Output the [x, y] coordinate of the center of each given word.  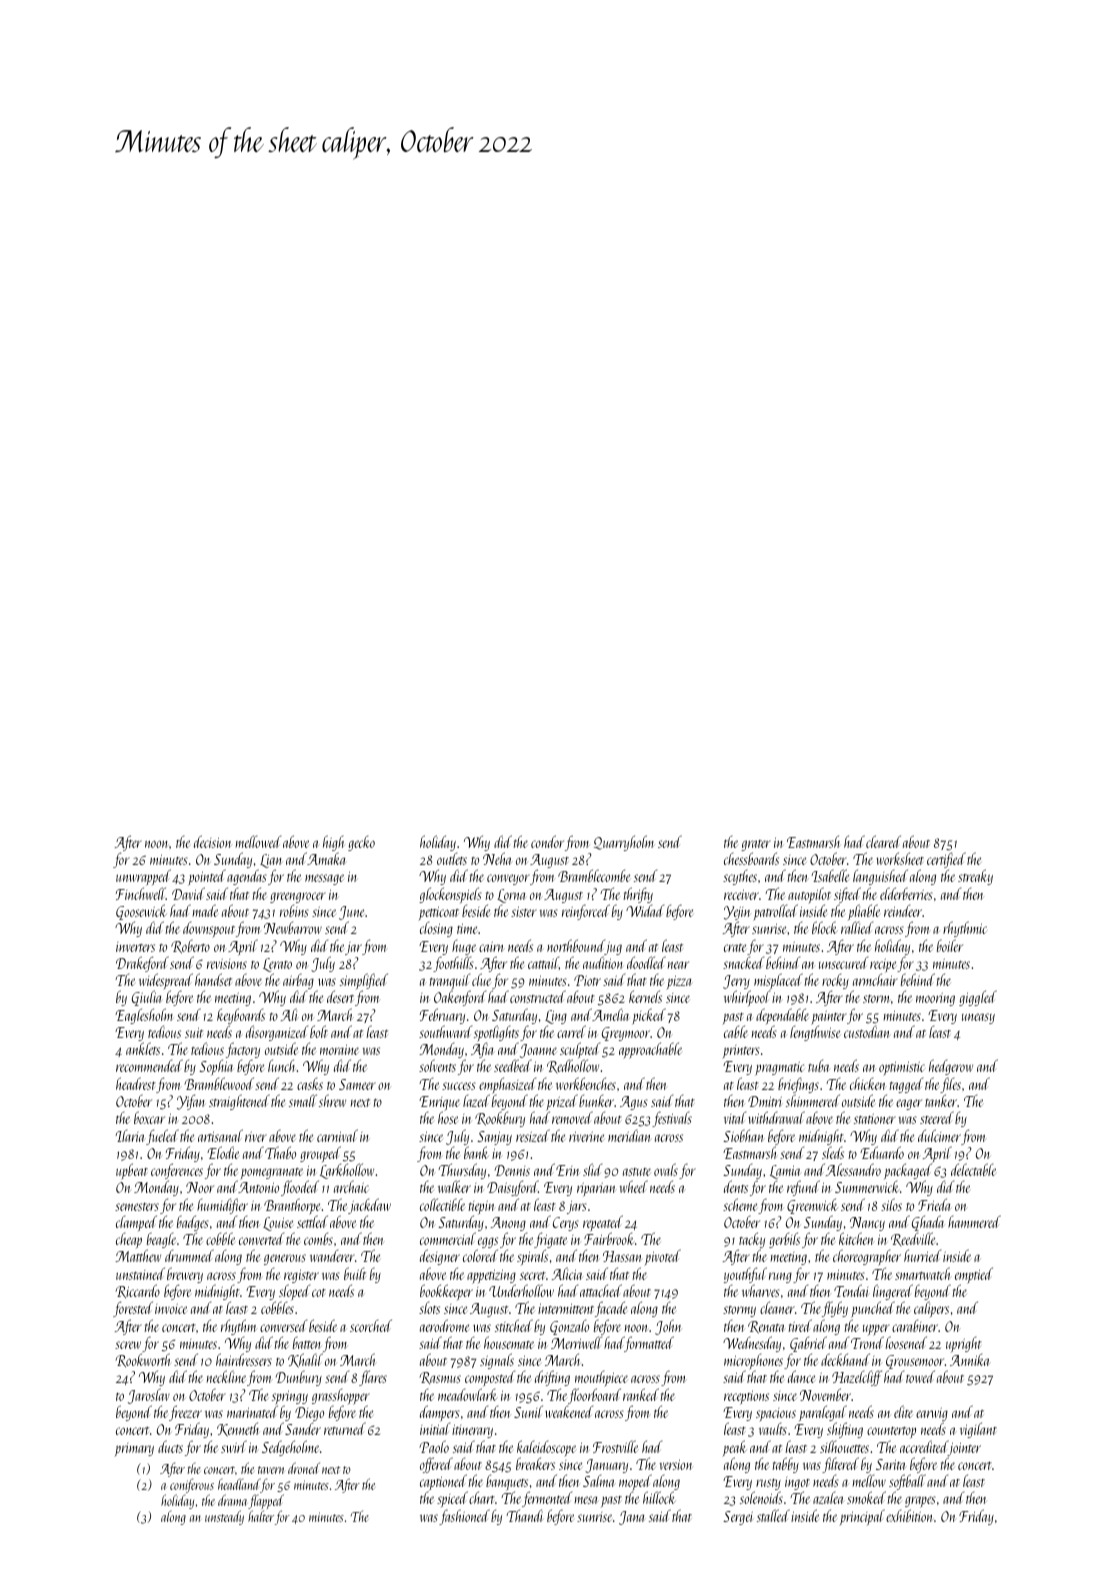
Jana [631, 1518]
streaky [975, 877]
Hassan [622, 1256]
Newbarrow [293, 927]
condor [547, 841]
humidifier [222, 1206]
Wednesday [752, 1344]
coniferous [192, 1485]
